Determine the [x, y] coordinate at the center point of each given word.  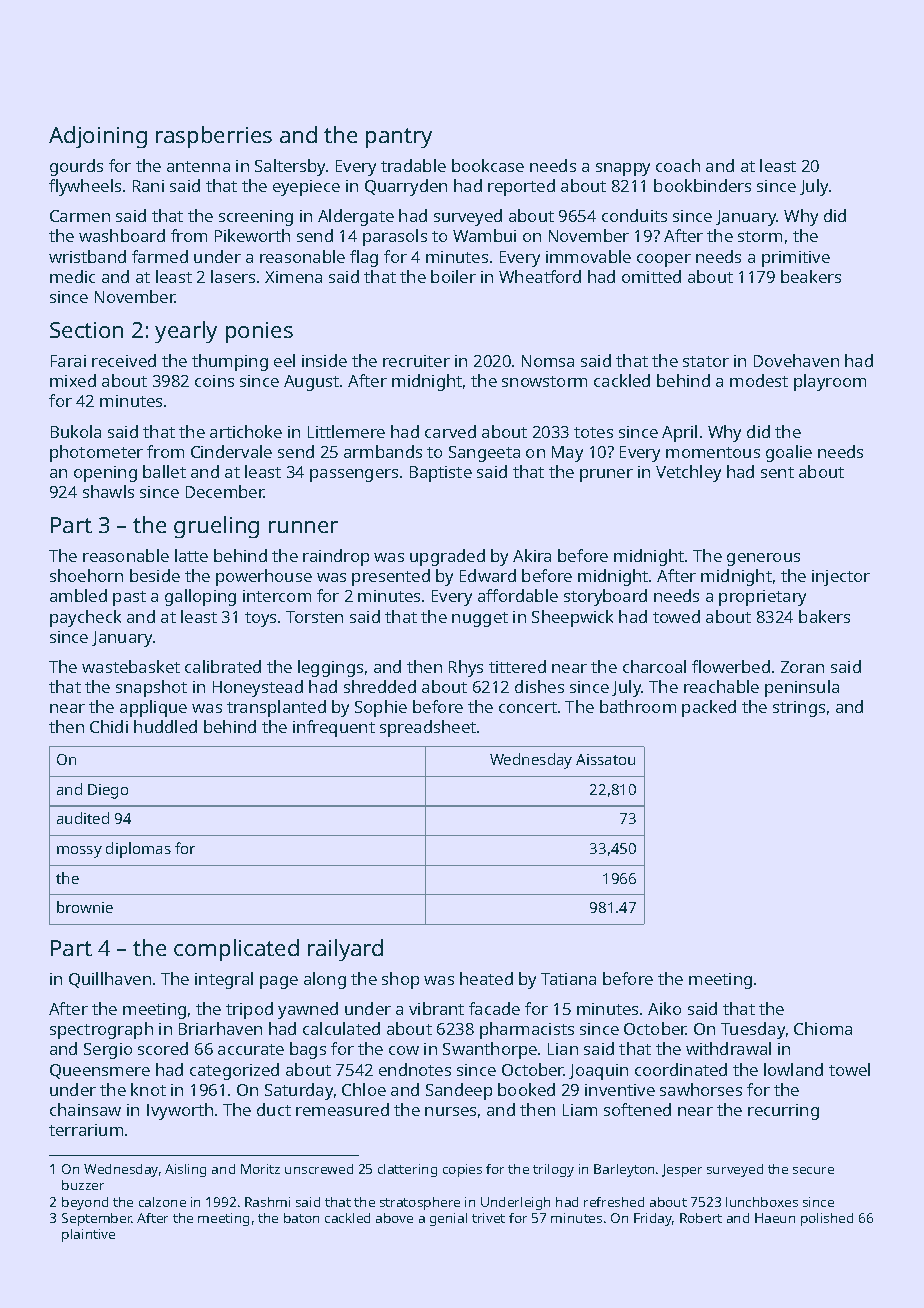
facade [494, 1008]
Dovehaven [796, 360]
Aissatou [605, 759]
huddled [165, 726]
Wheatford [540, 276]
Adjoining [98, 137]
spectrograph [101, 1030]
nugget [480, 619]
